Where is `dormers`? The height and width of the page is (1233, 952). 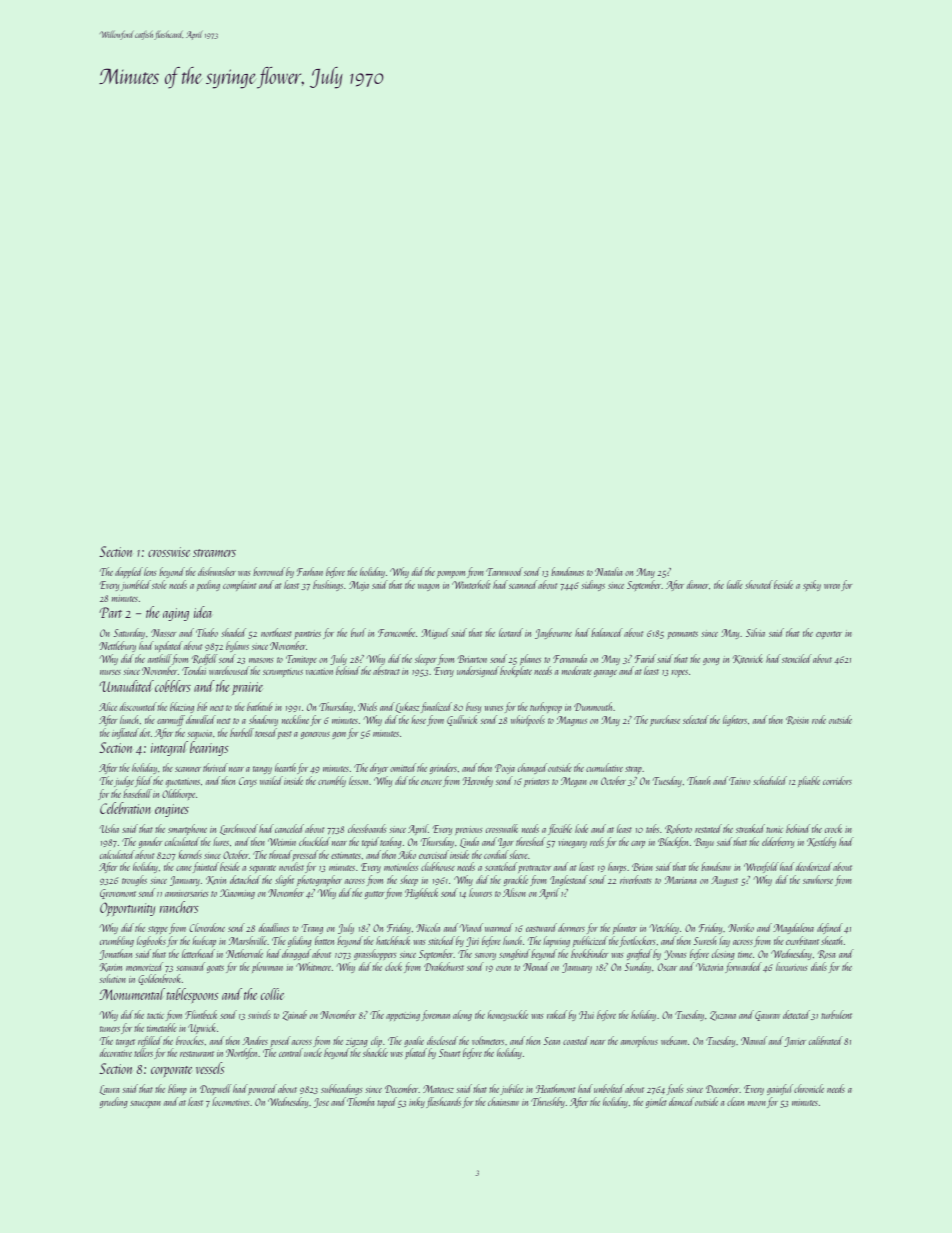 dormers is located at coordinates (571, 927).
